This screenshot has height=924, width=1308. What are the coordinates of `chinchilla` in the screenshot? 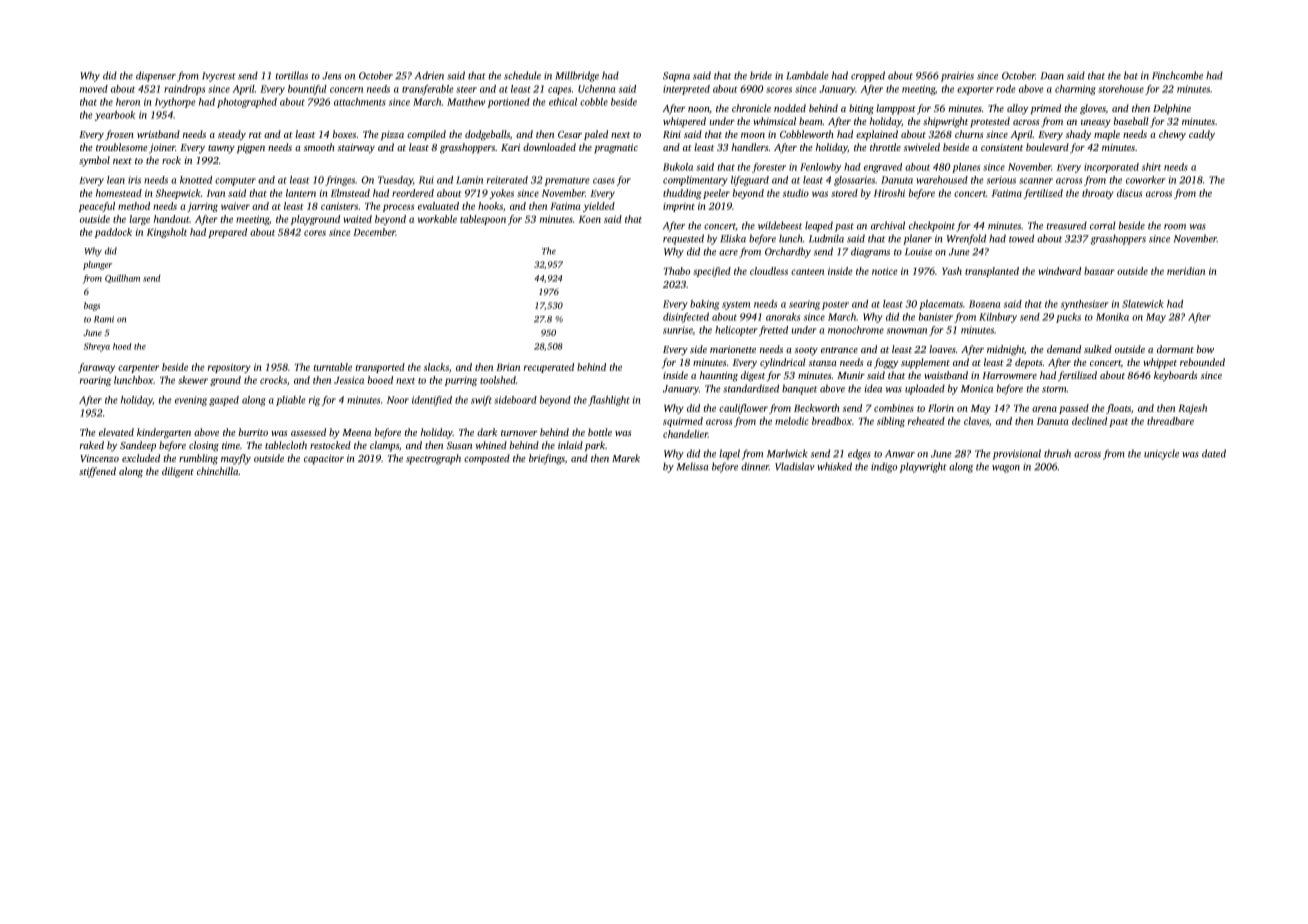 It's located at (218, 471).
